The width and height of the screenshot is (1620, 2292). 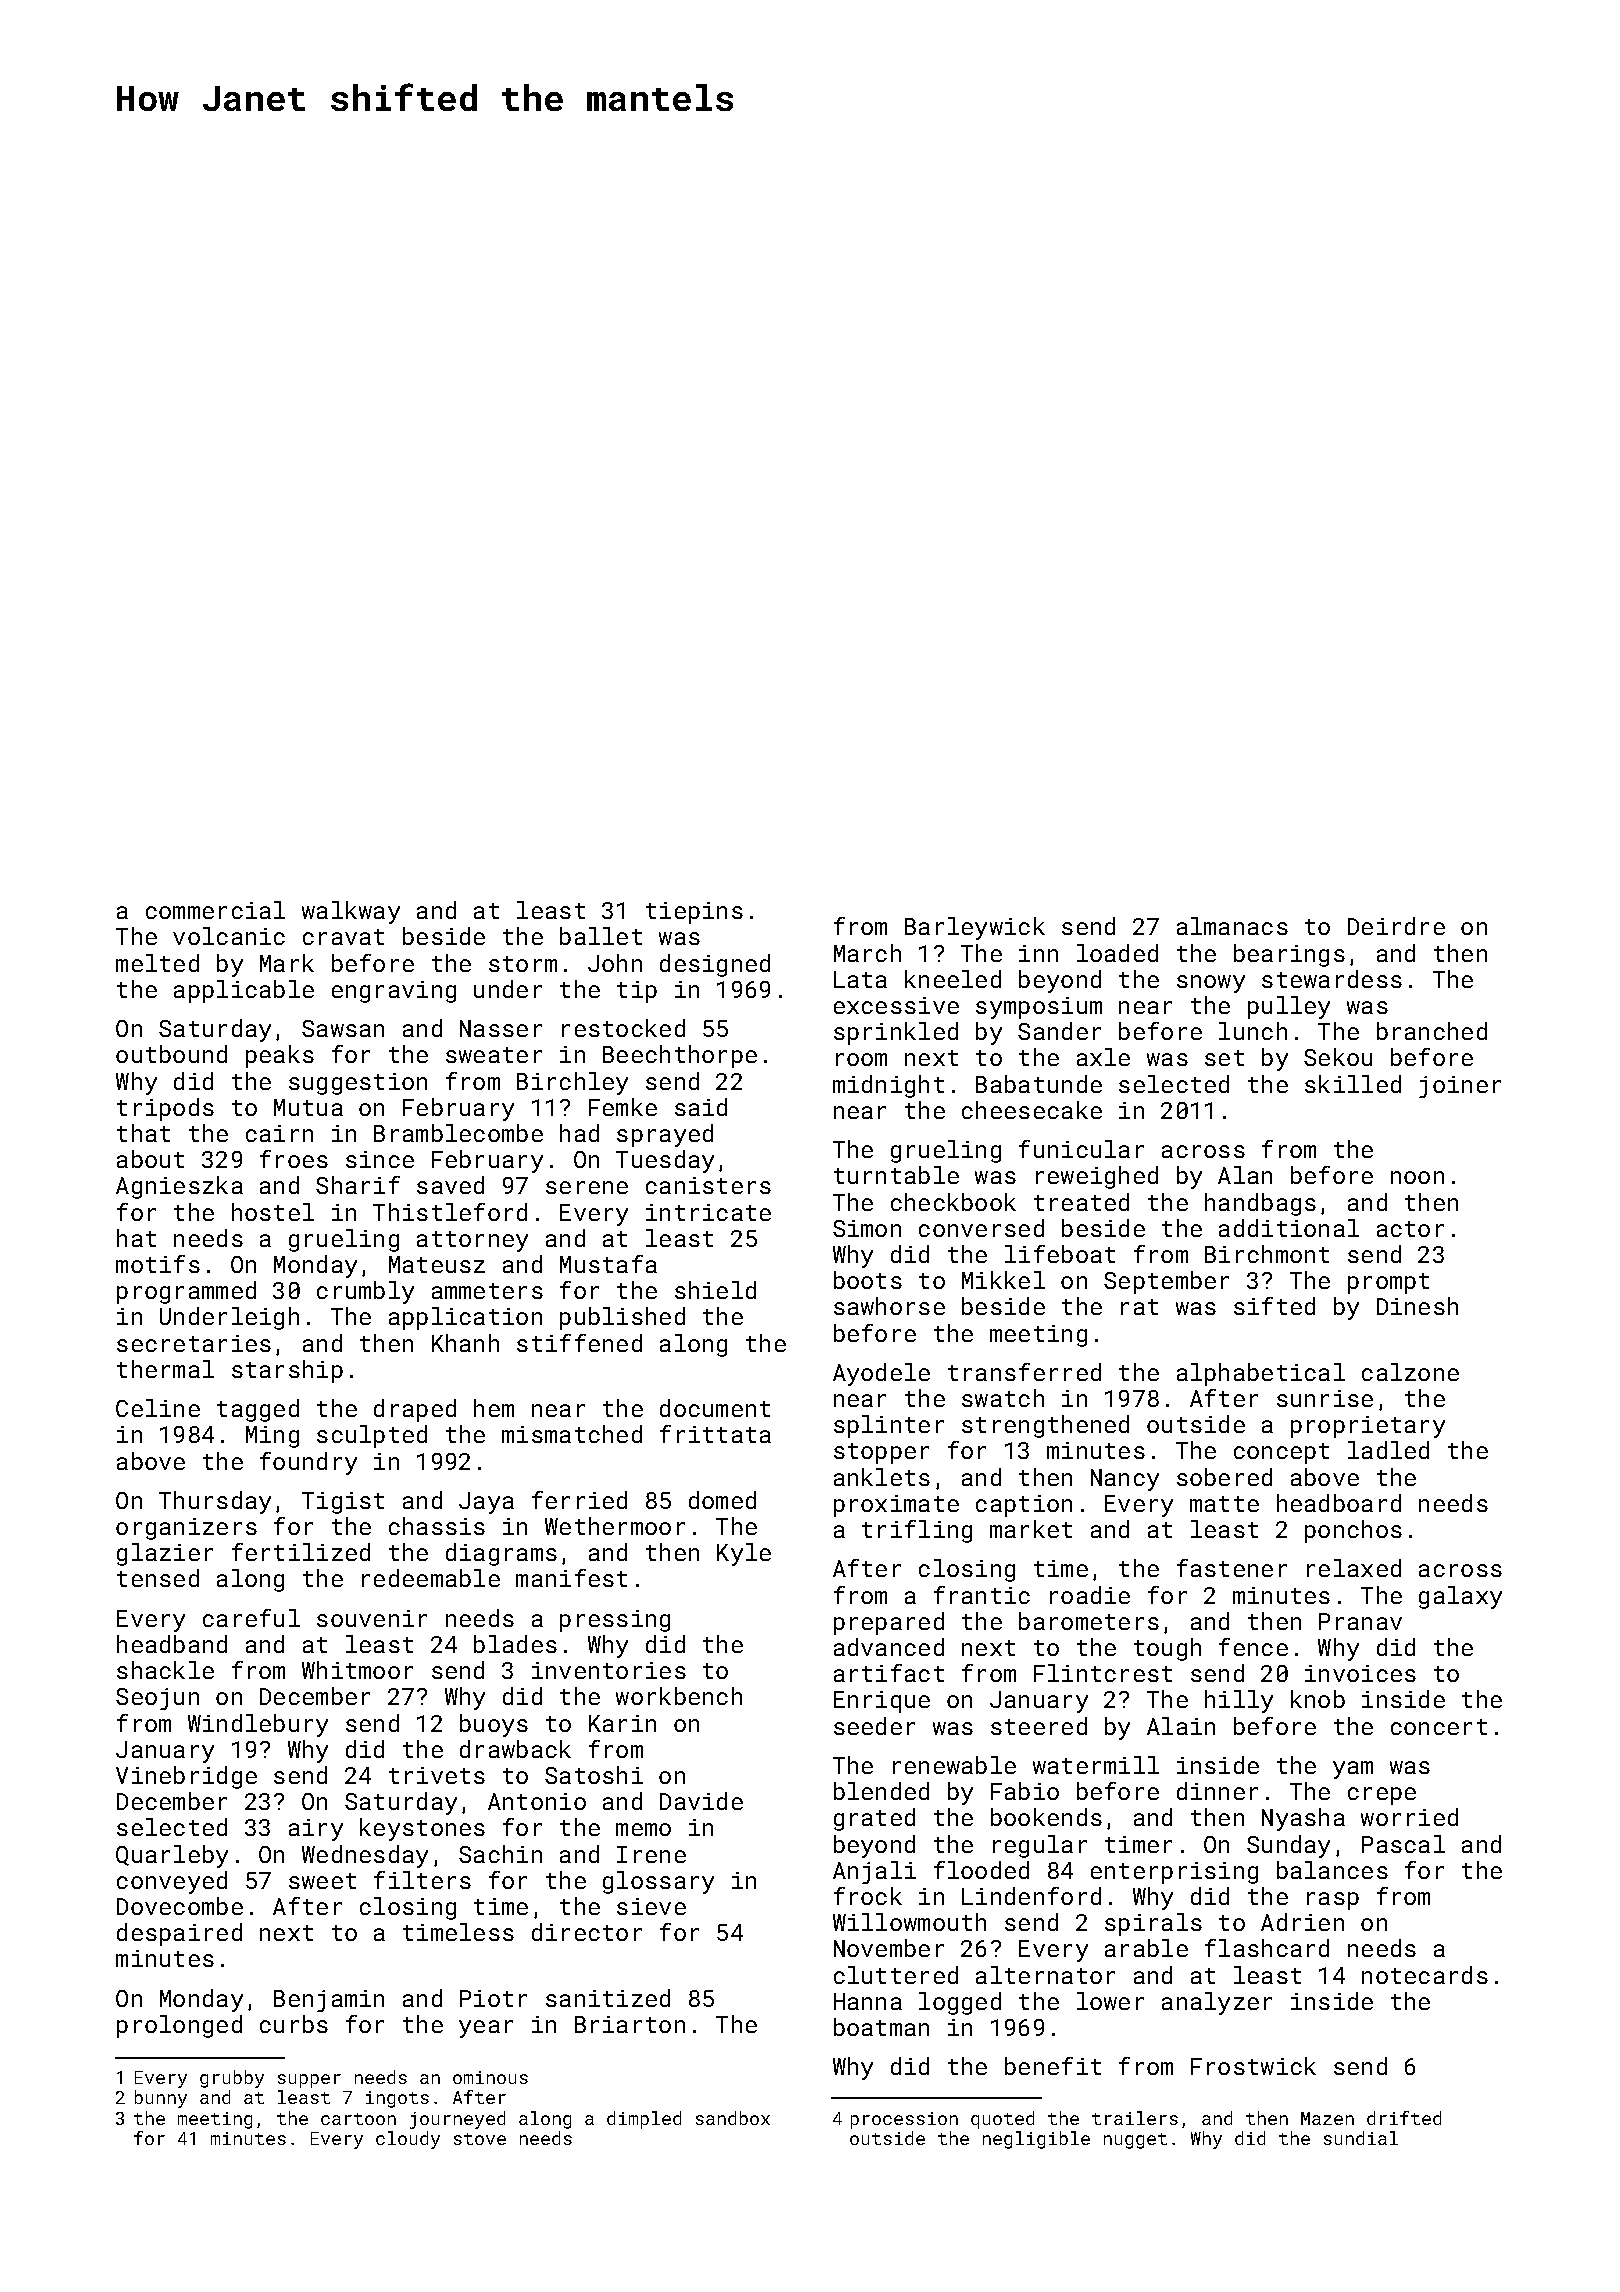 What do you see at coordinates (329, 2001) in the screenshot?
I see `Benjamin` at bounding box center [329, 2001].
